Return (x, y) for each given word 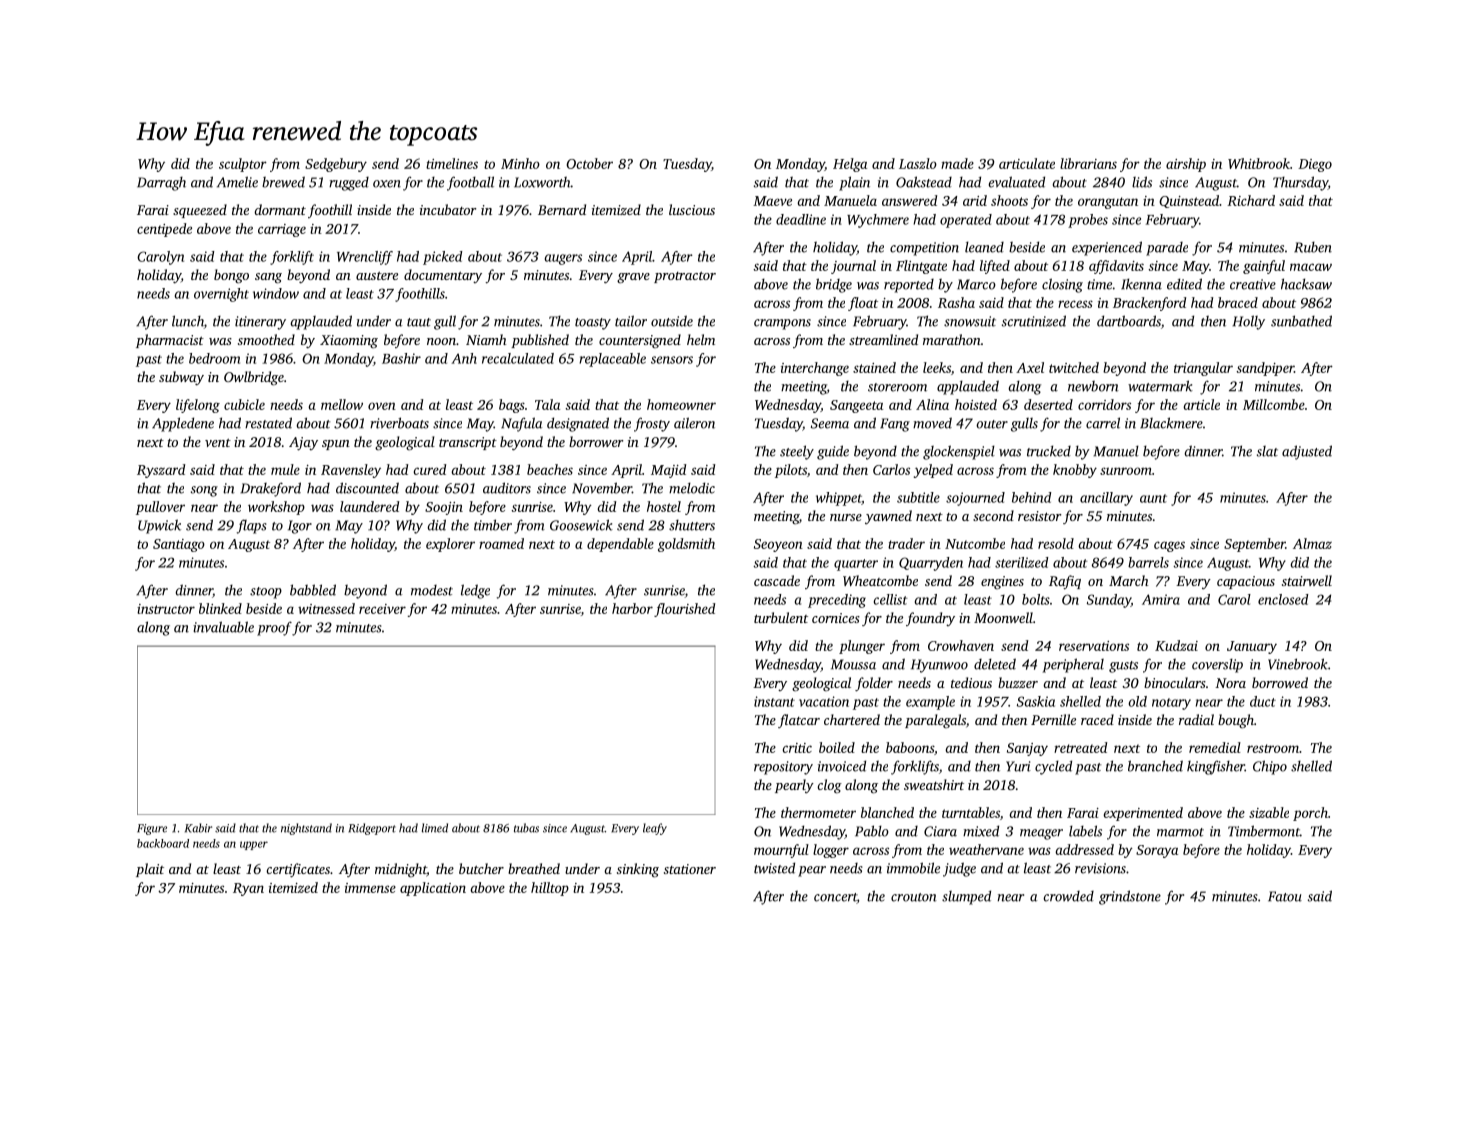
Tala (547, 404)
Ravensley (351, 471)
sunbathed (1301, 321)
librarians (1088, 163)
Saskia (1036, 701)
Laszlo (918, 163)
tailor (631, 321)
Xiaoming (349, 342)
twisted (774, 868)
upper (254, 845)
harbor (632, 608)
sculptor (243, 165)
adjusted (1307, 452)
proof (274, 628)
